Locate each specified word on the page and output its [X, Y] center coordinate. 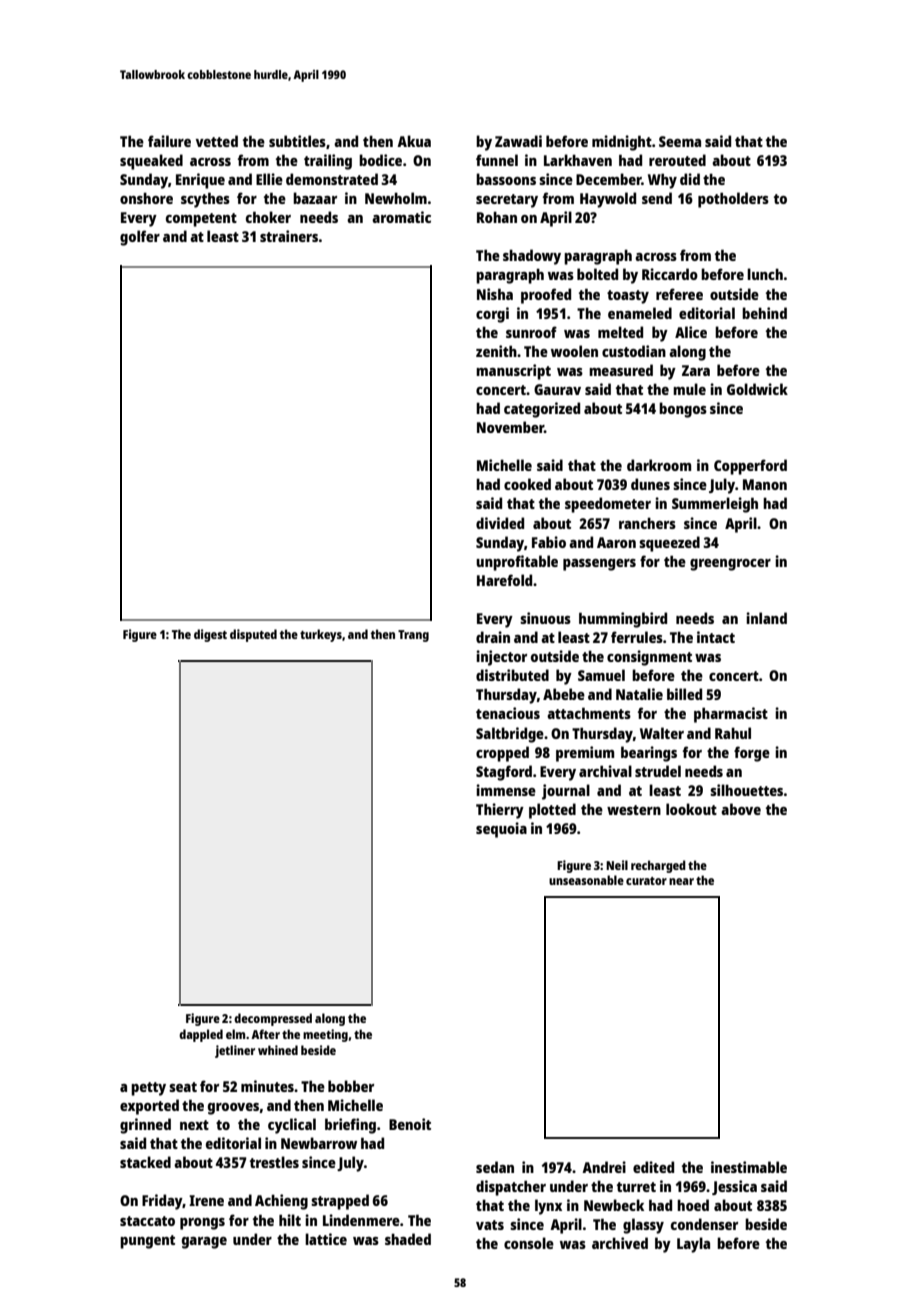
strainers [289, 236]
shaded [408, 1239]
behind [764, 313]
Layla [693, 1245]
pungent [147, 1242]
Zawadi [518, 141]
